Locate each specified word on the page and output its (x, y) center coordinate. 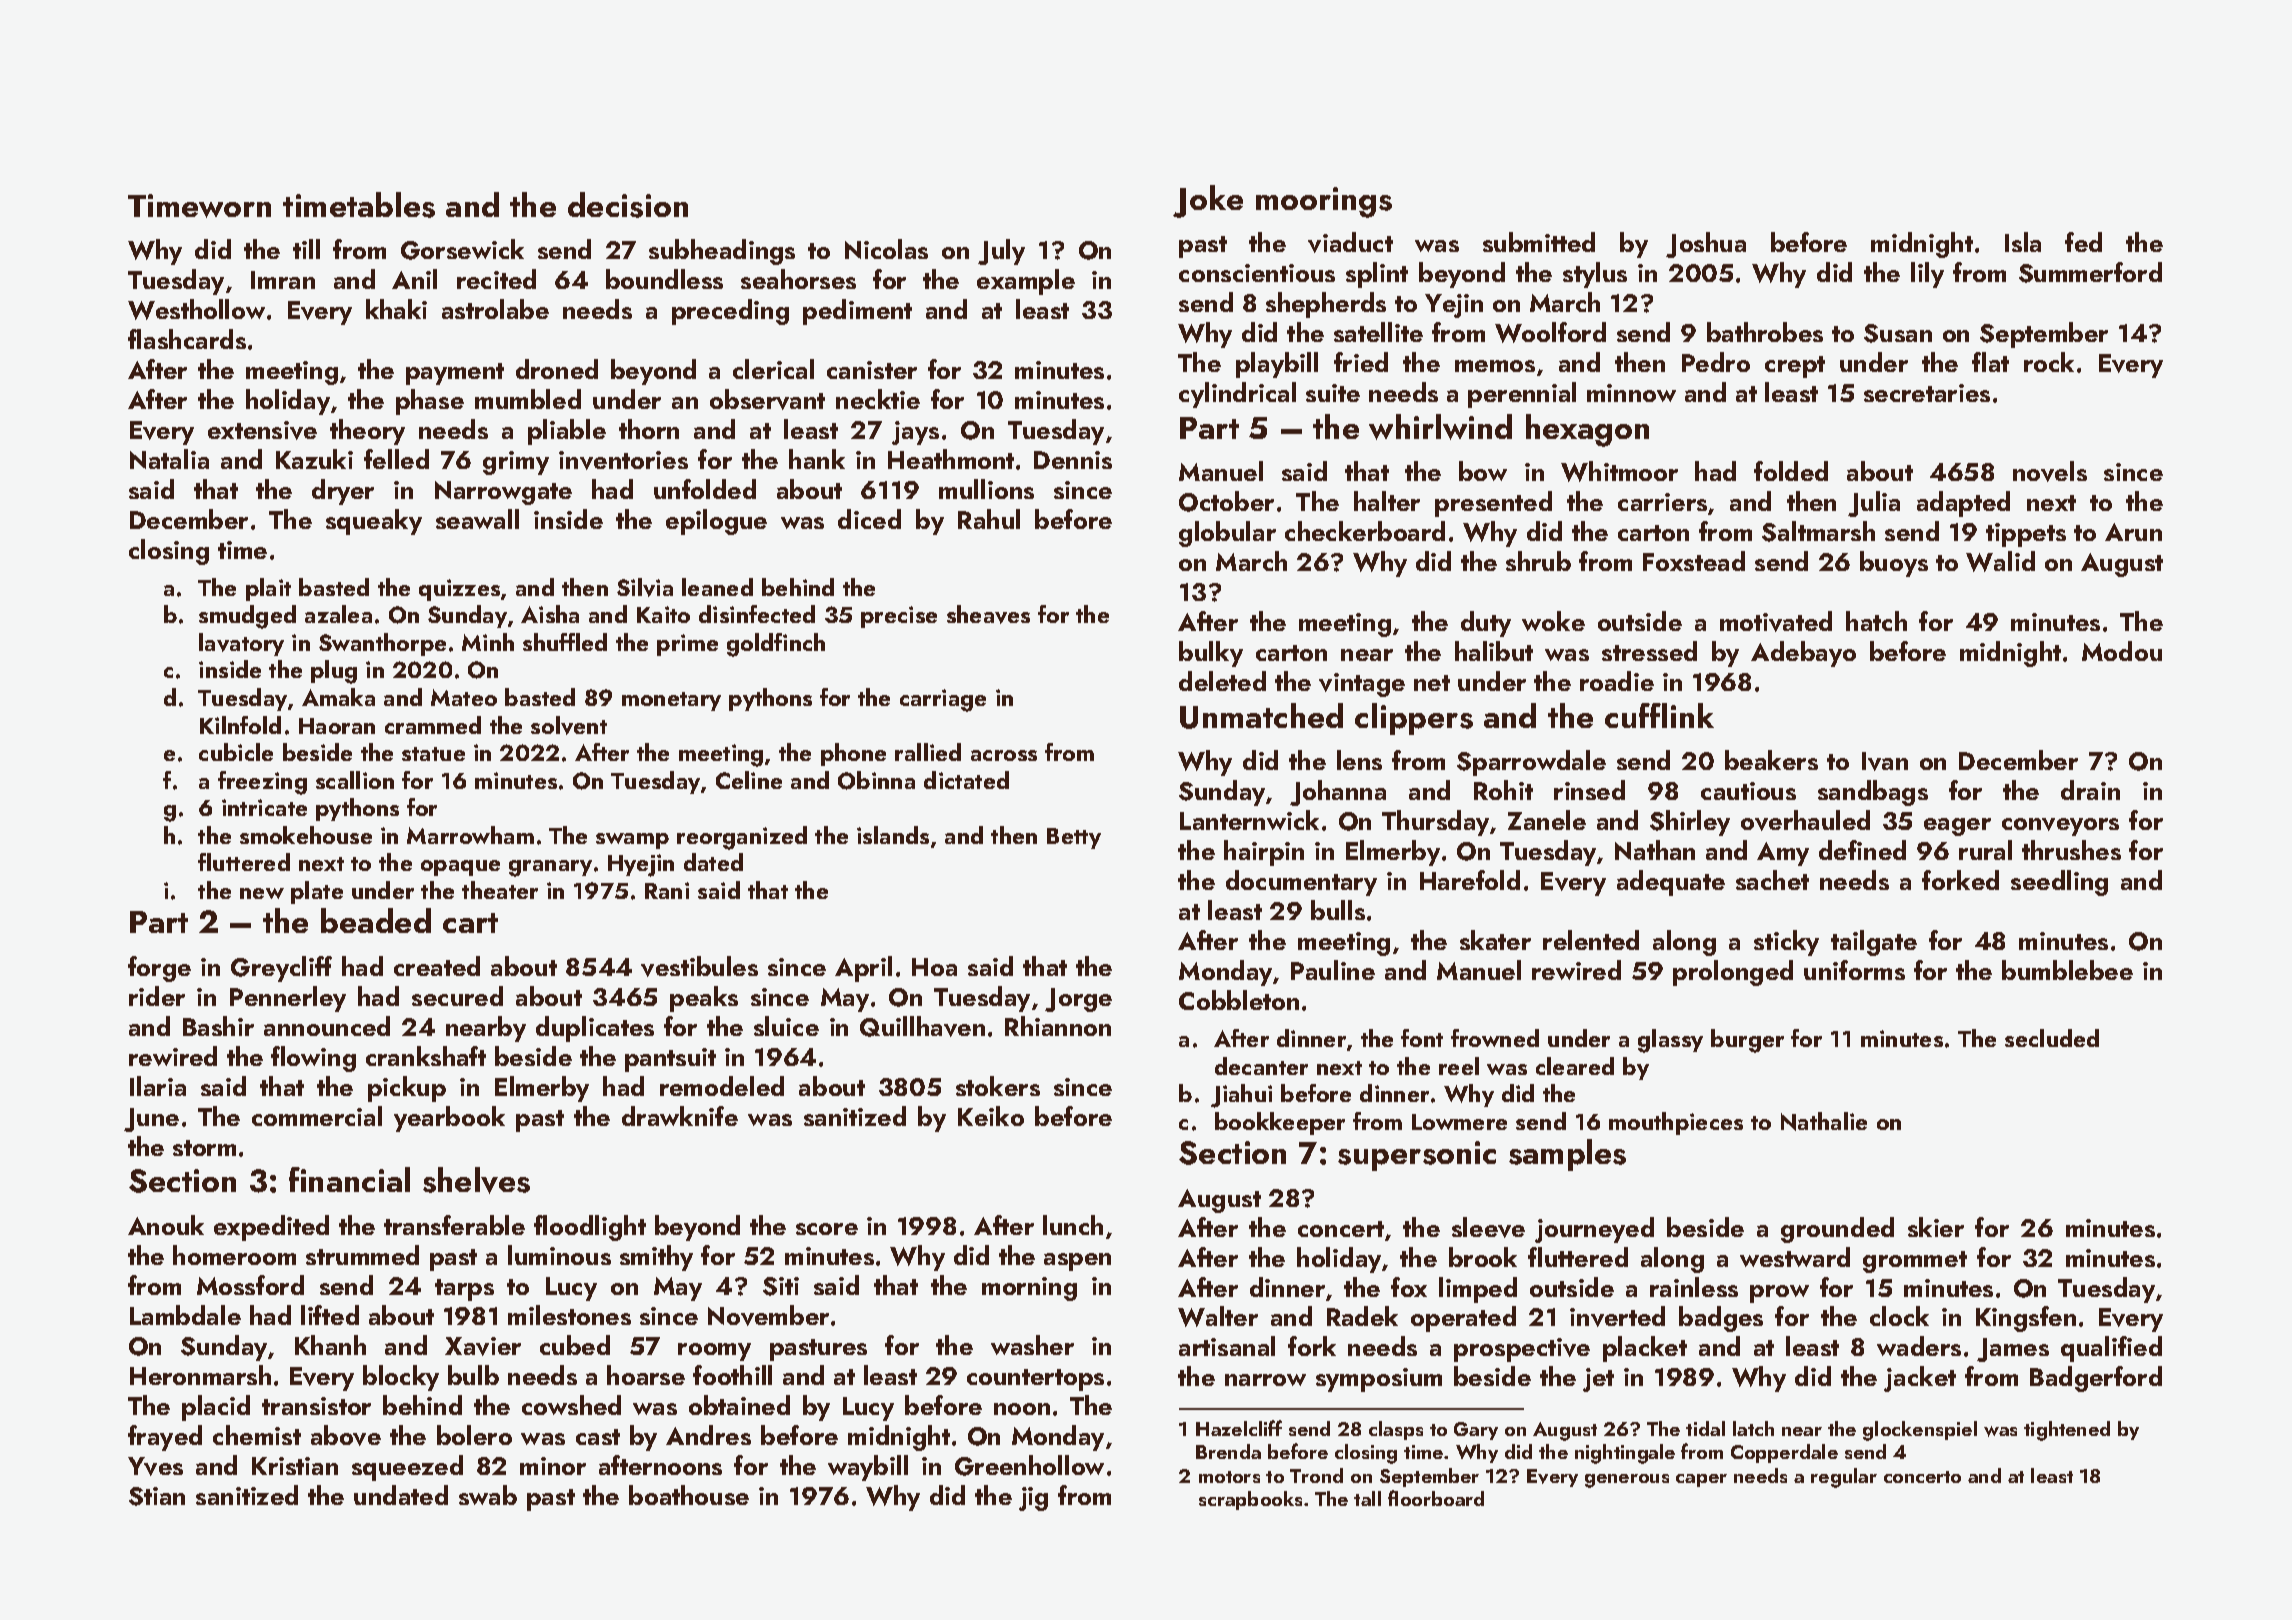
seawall (477, 519)
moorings (1324, 202)
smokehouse (306, 835)
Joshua (1706, 245)
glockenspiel (1920, 1431)
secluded (2052, 1038)
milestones (569, 1315)
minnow (1631, 393)
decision (628, 205)
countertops (1035, 1380)
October (1226, 501)
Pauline (1333, 970)
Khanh (330, 1345)
